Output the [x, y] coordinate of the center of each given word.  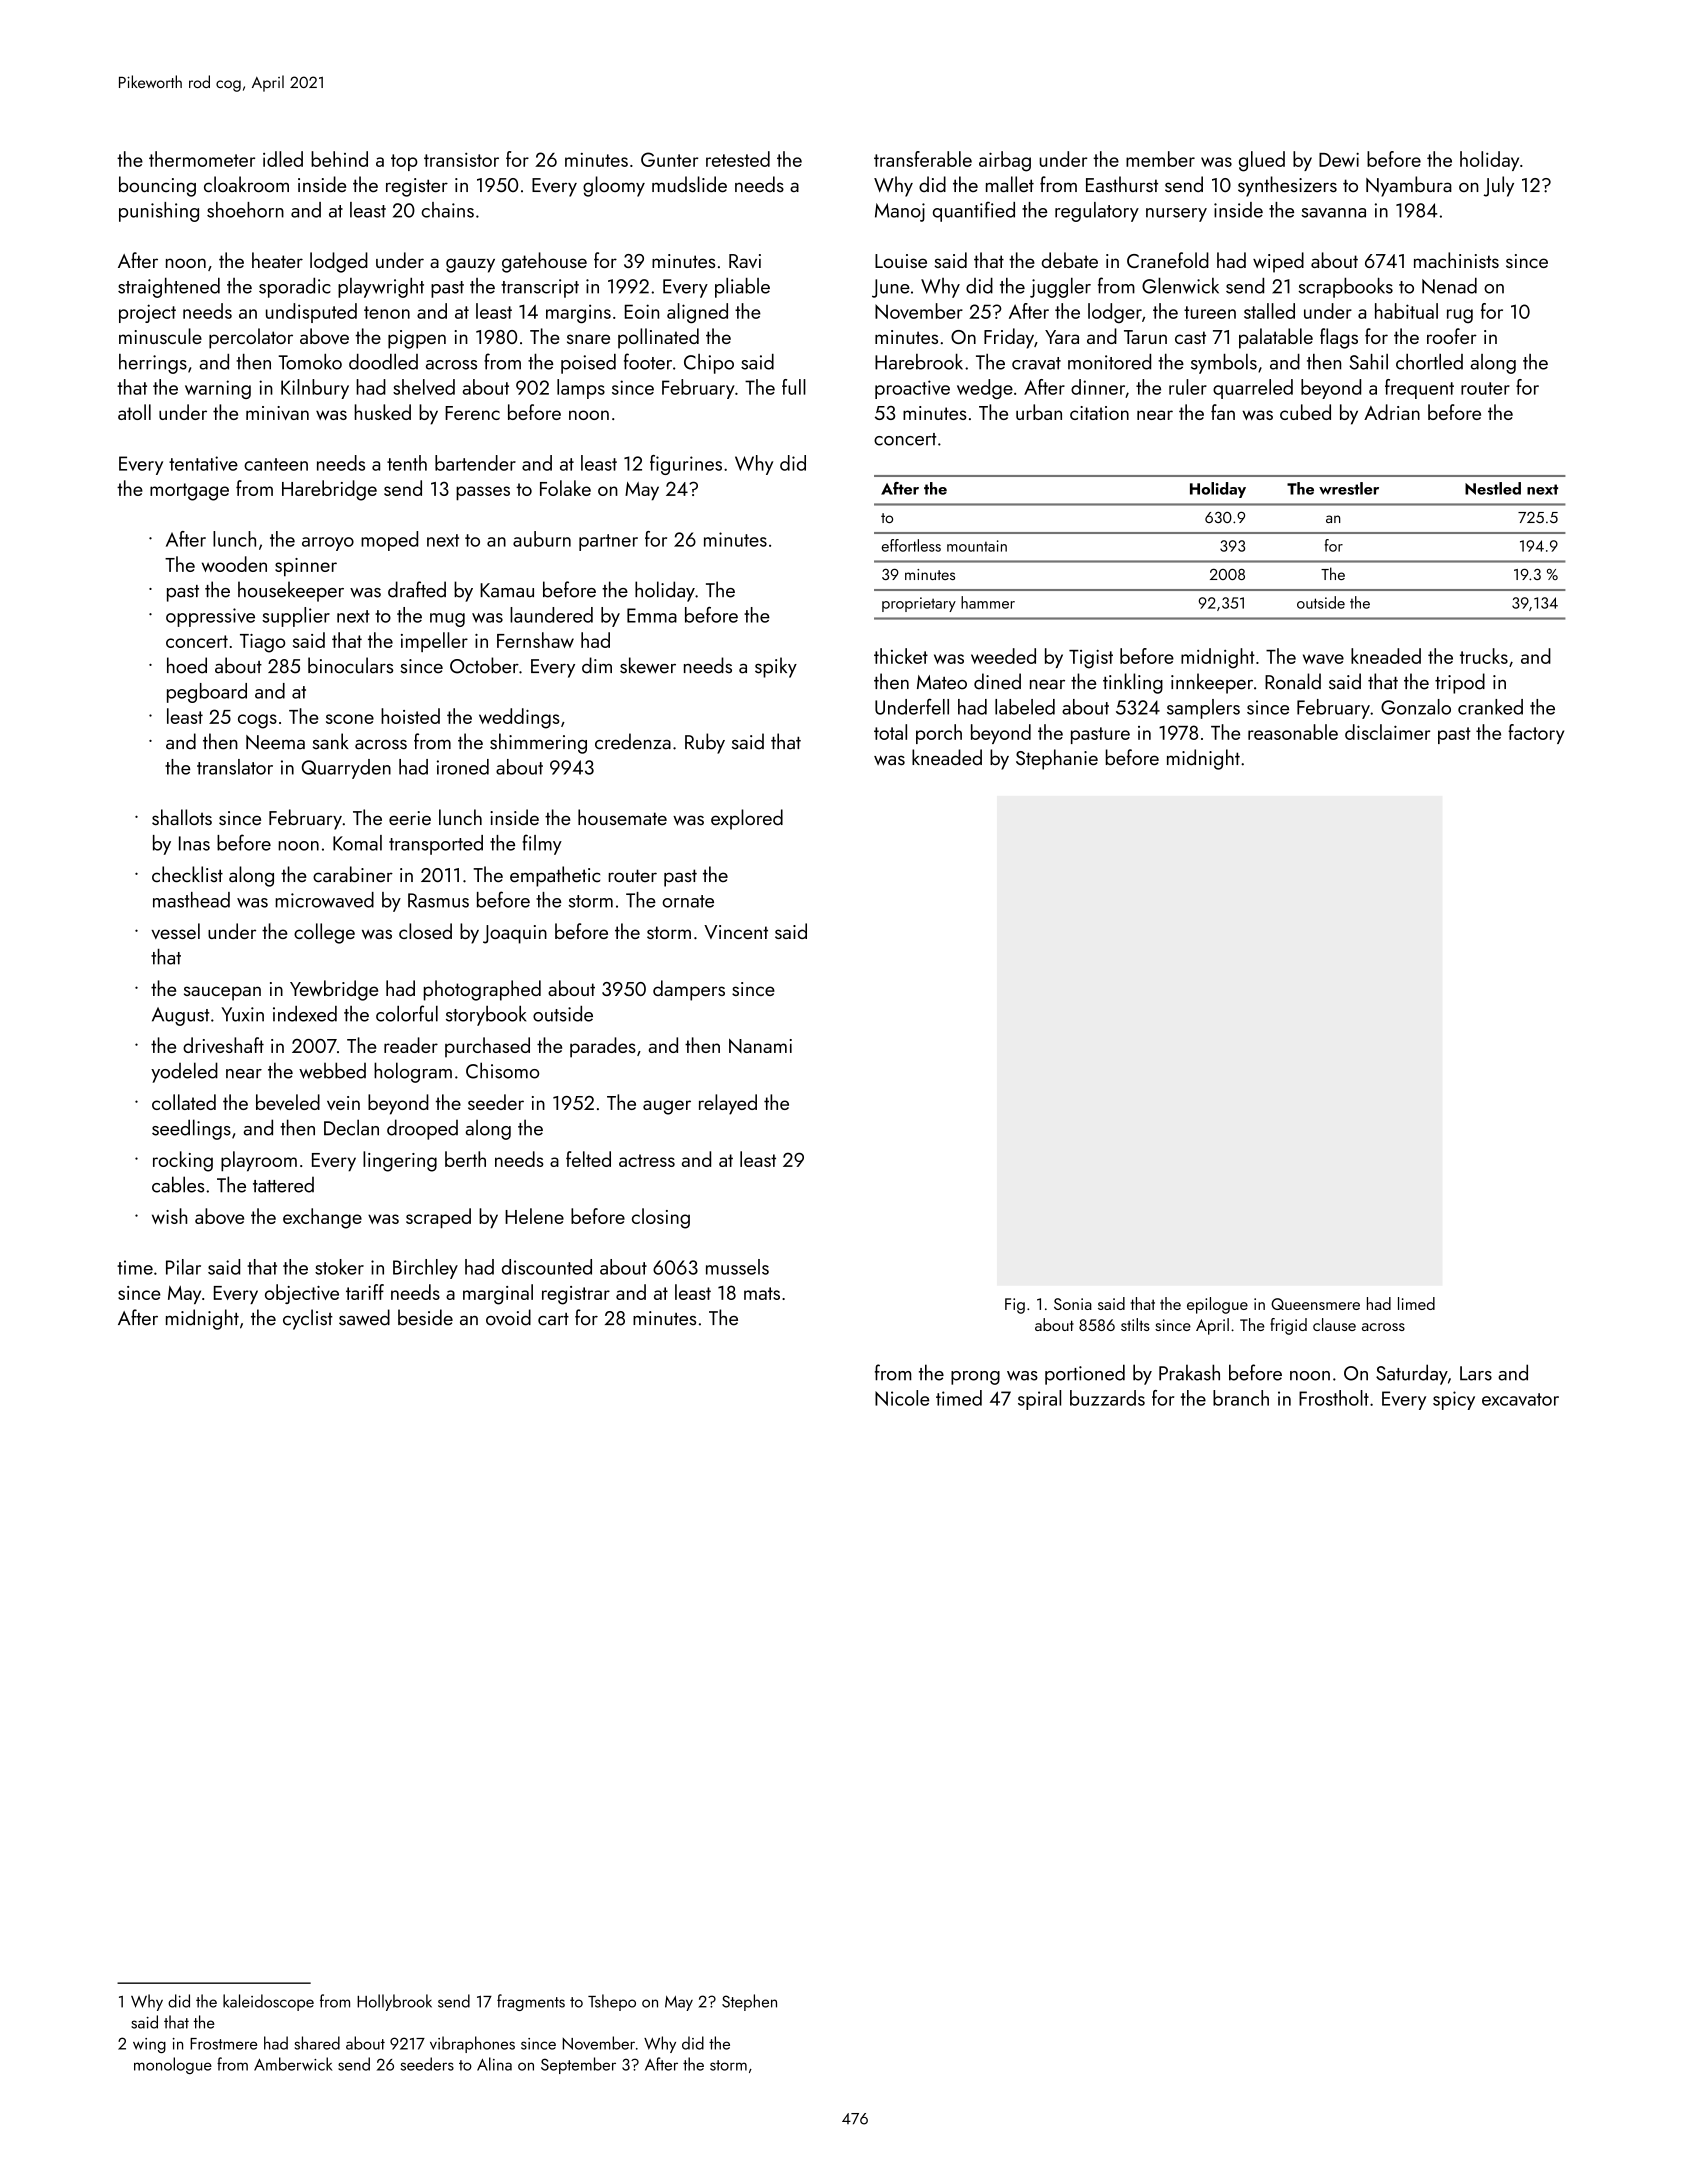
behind [339, 159]
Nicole [902, 1398]
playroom [259, 1161]
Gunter [669, 159]
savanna [1333, 213]
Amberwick [293, 2064]
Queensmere [1315, 1304]
